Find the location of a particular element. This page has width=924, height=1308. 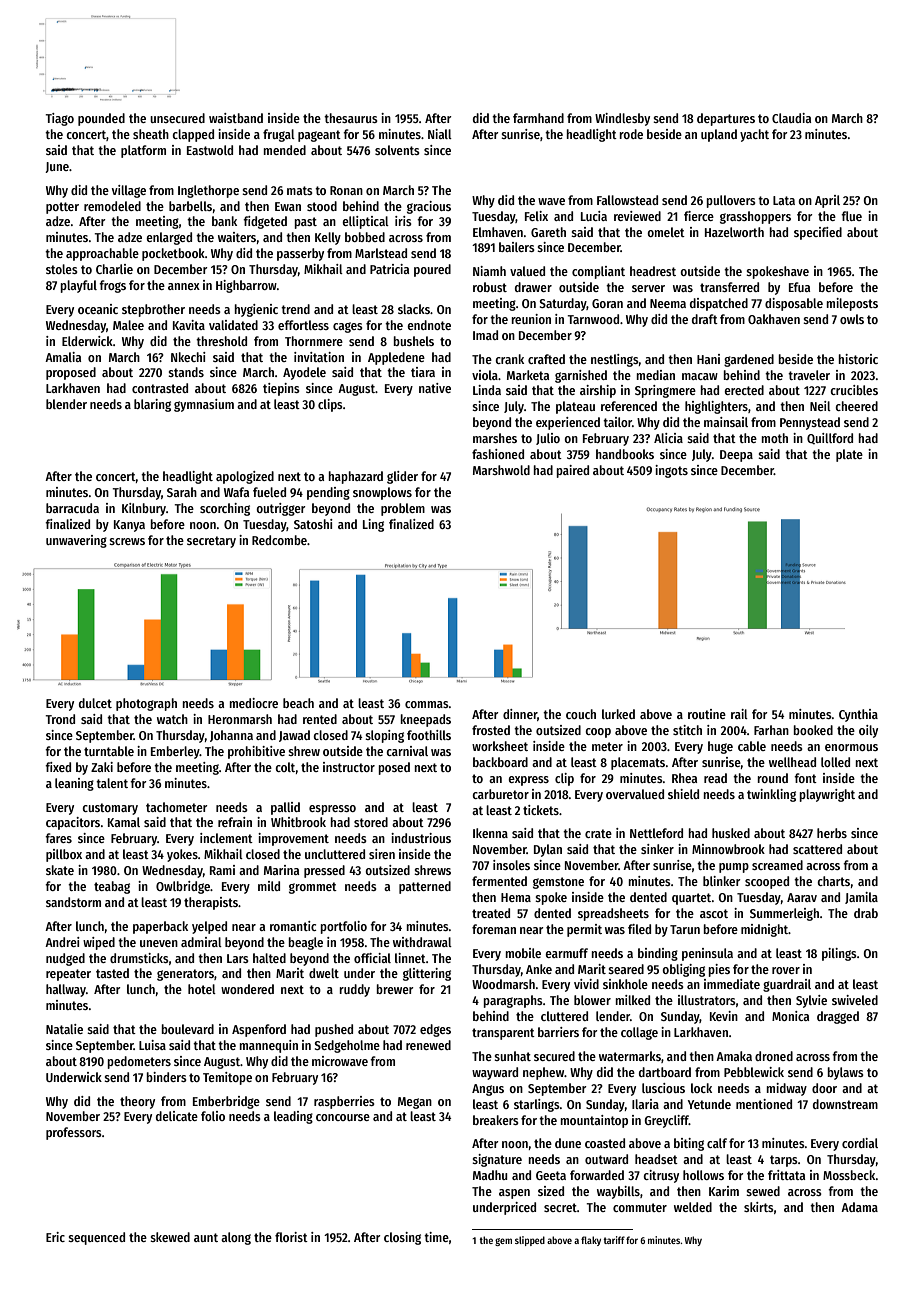

foreman is located at coordinates (494, 929).
